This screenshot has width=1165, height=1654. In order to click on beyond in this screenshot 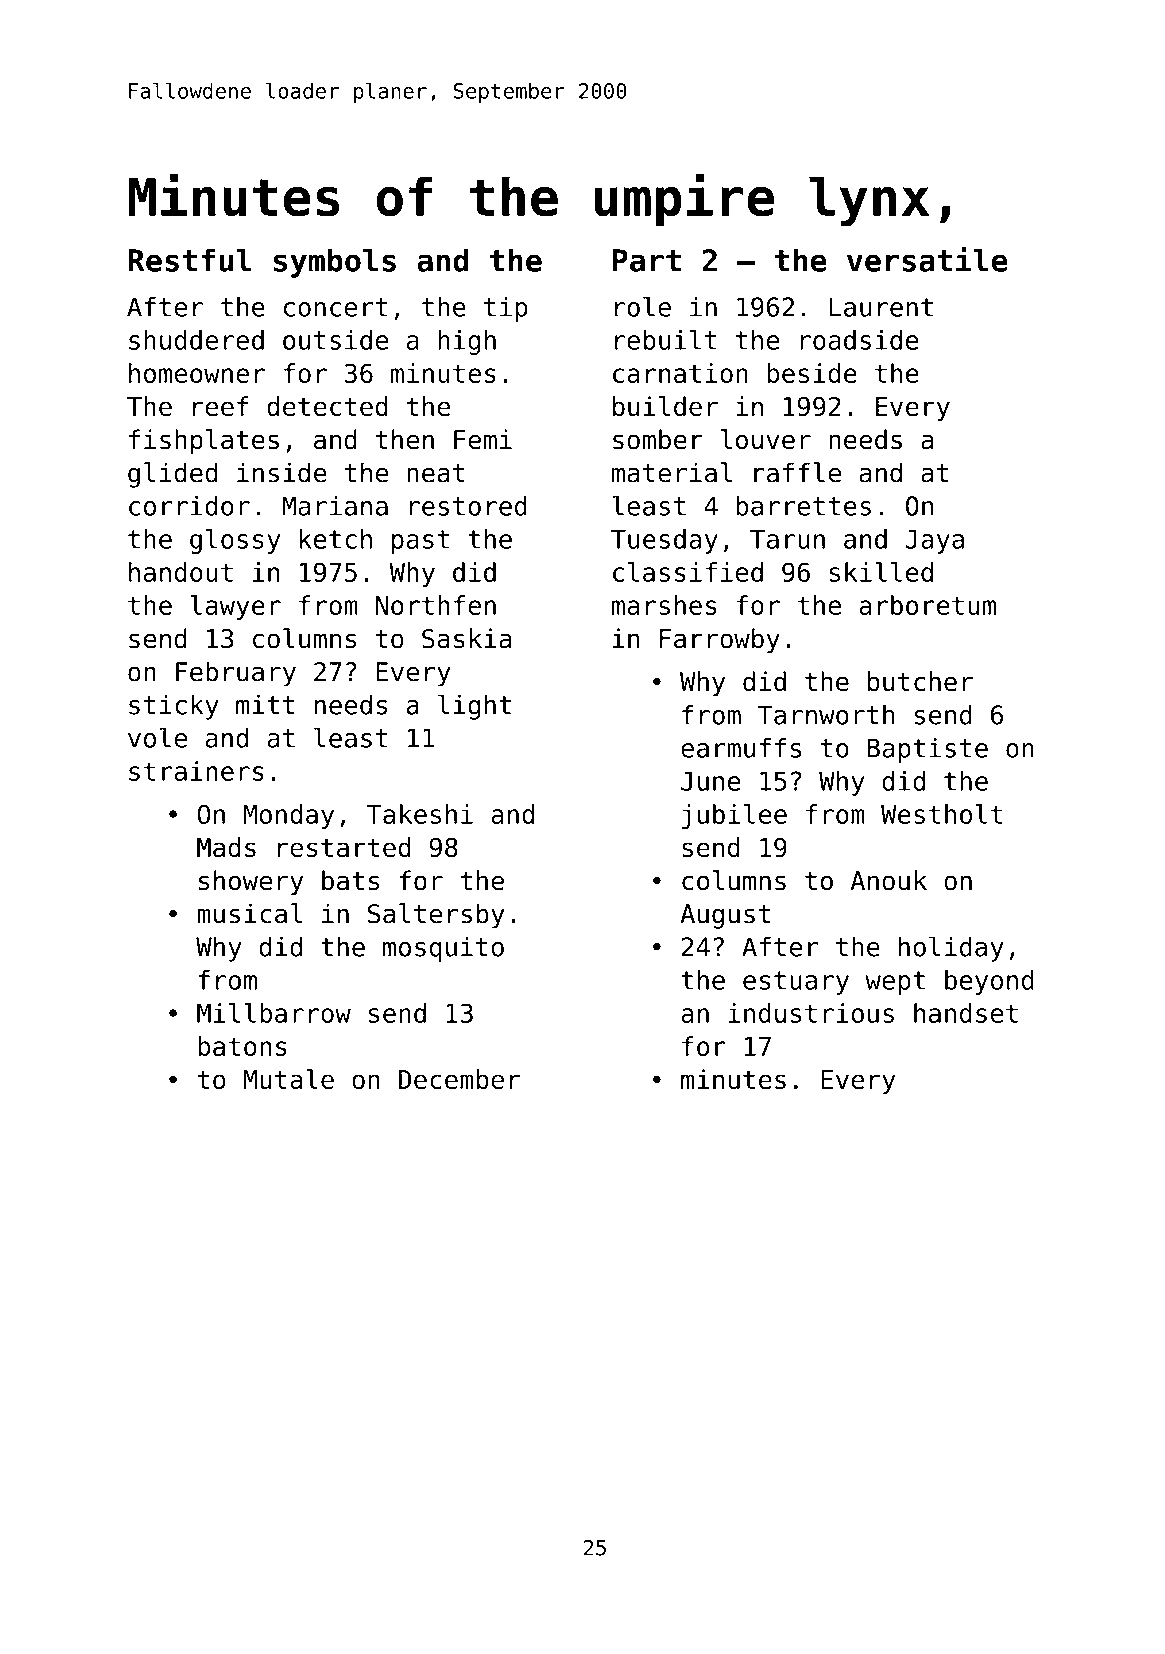, I will do `click(989, 982)`.
